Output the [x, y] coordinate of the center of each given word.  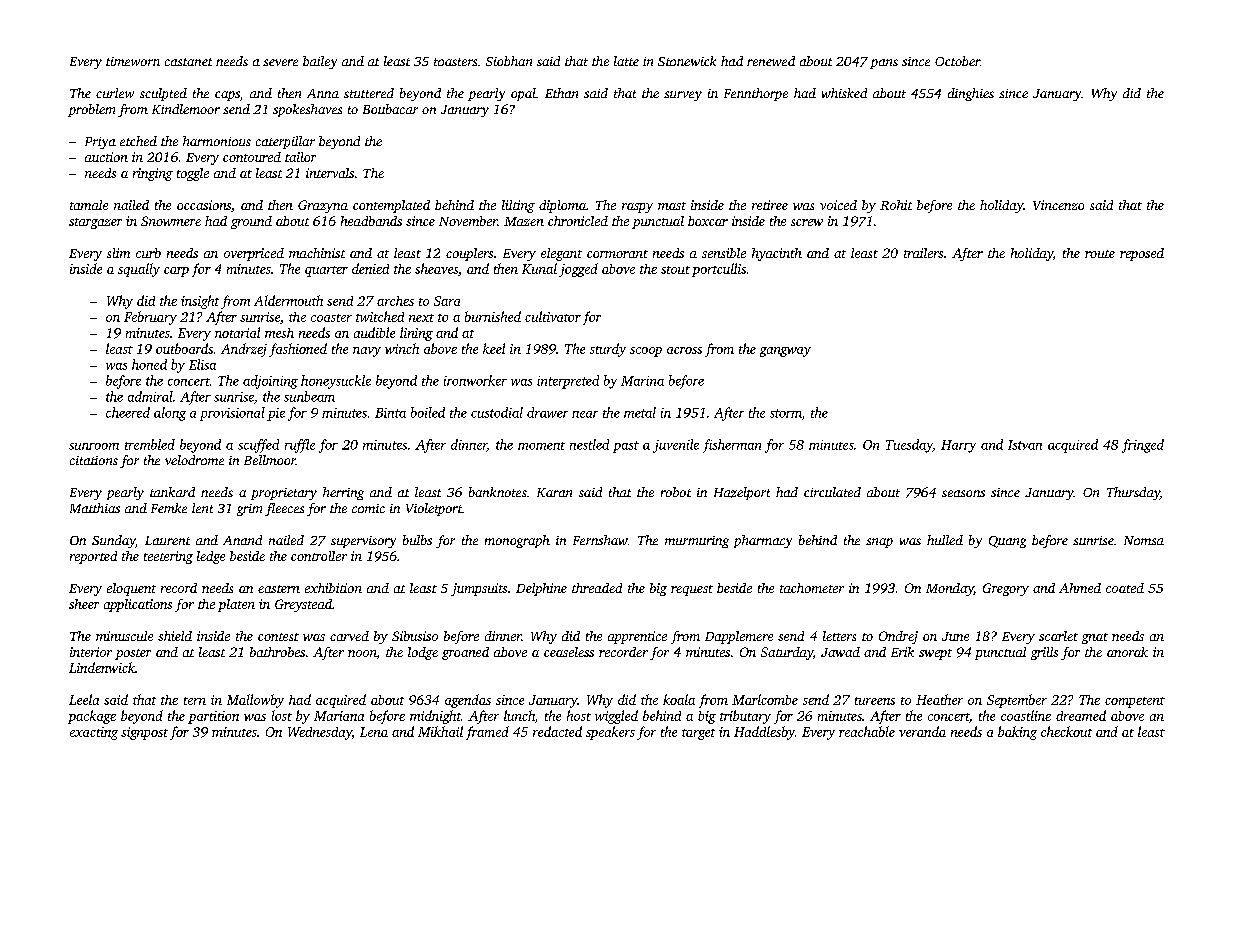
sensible [724, 253]
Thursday [1133, 493]
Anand [242, 540]
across [684, 350]
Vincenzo [1058, 205]
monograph [517, 541]
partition [213, 717]
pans [884, 64]
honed [149, 364]
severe [280, 62]
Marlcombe [765, 699]
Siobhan [509, 61]
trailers [923, 253]
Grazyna [323, 206]
